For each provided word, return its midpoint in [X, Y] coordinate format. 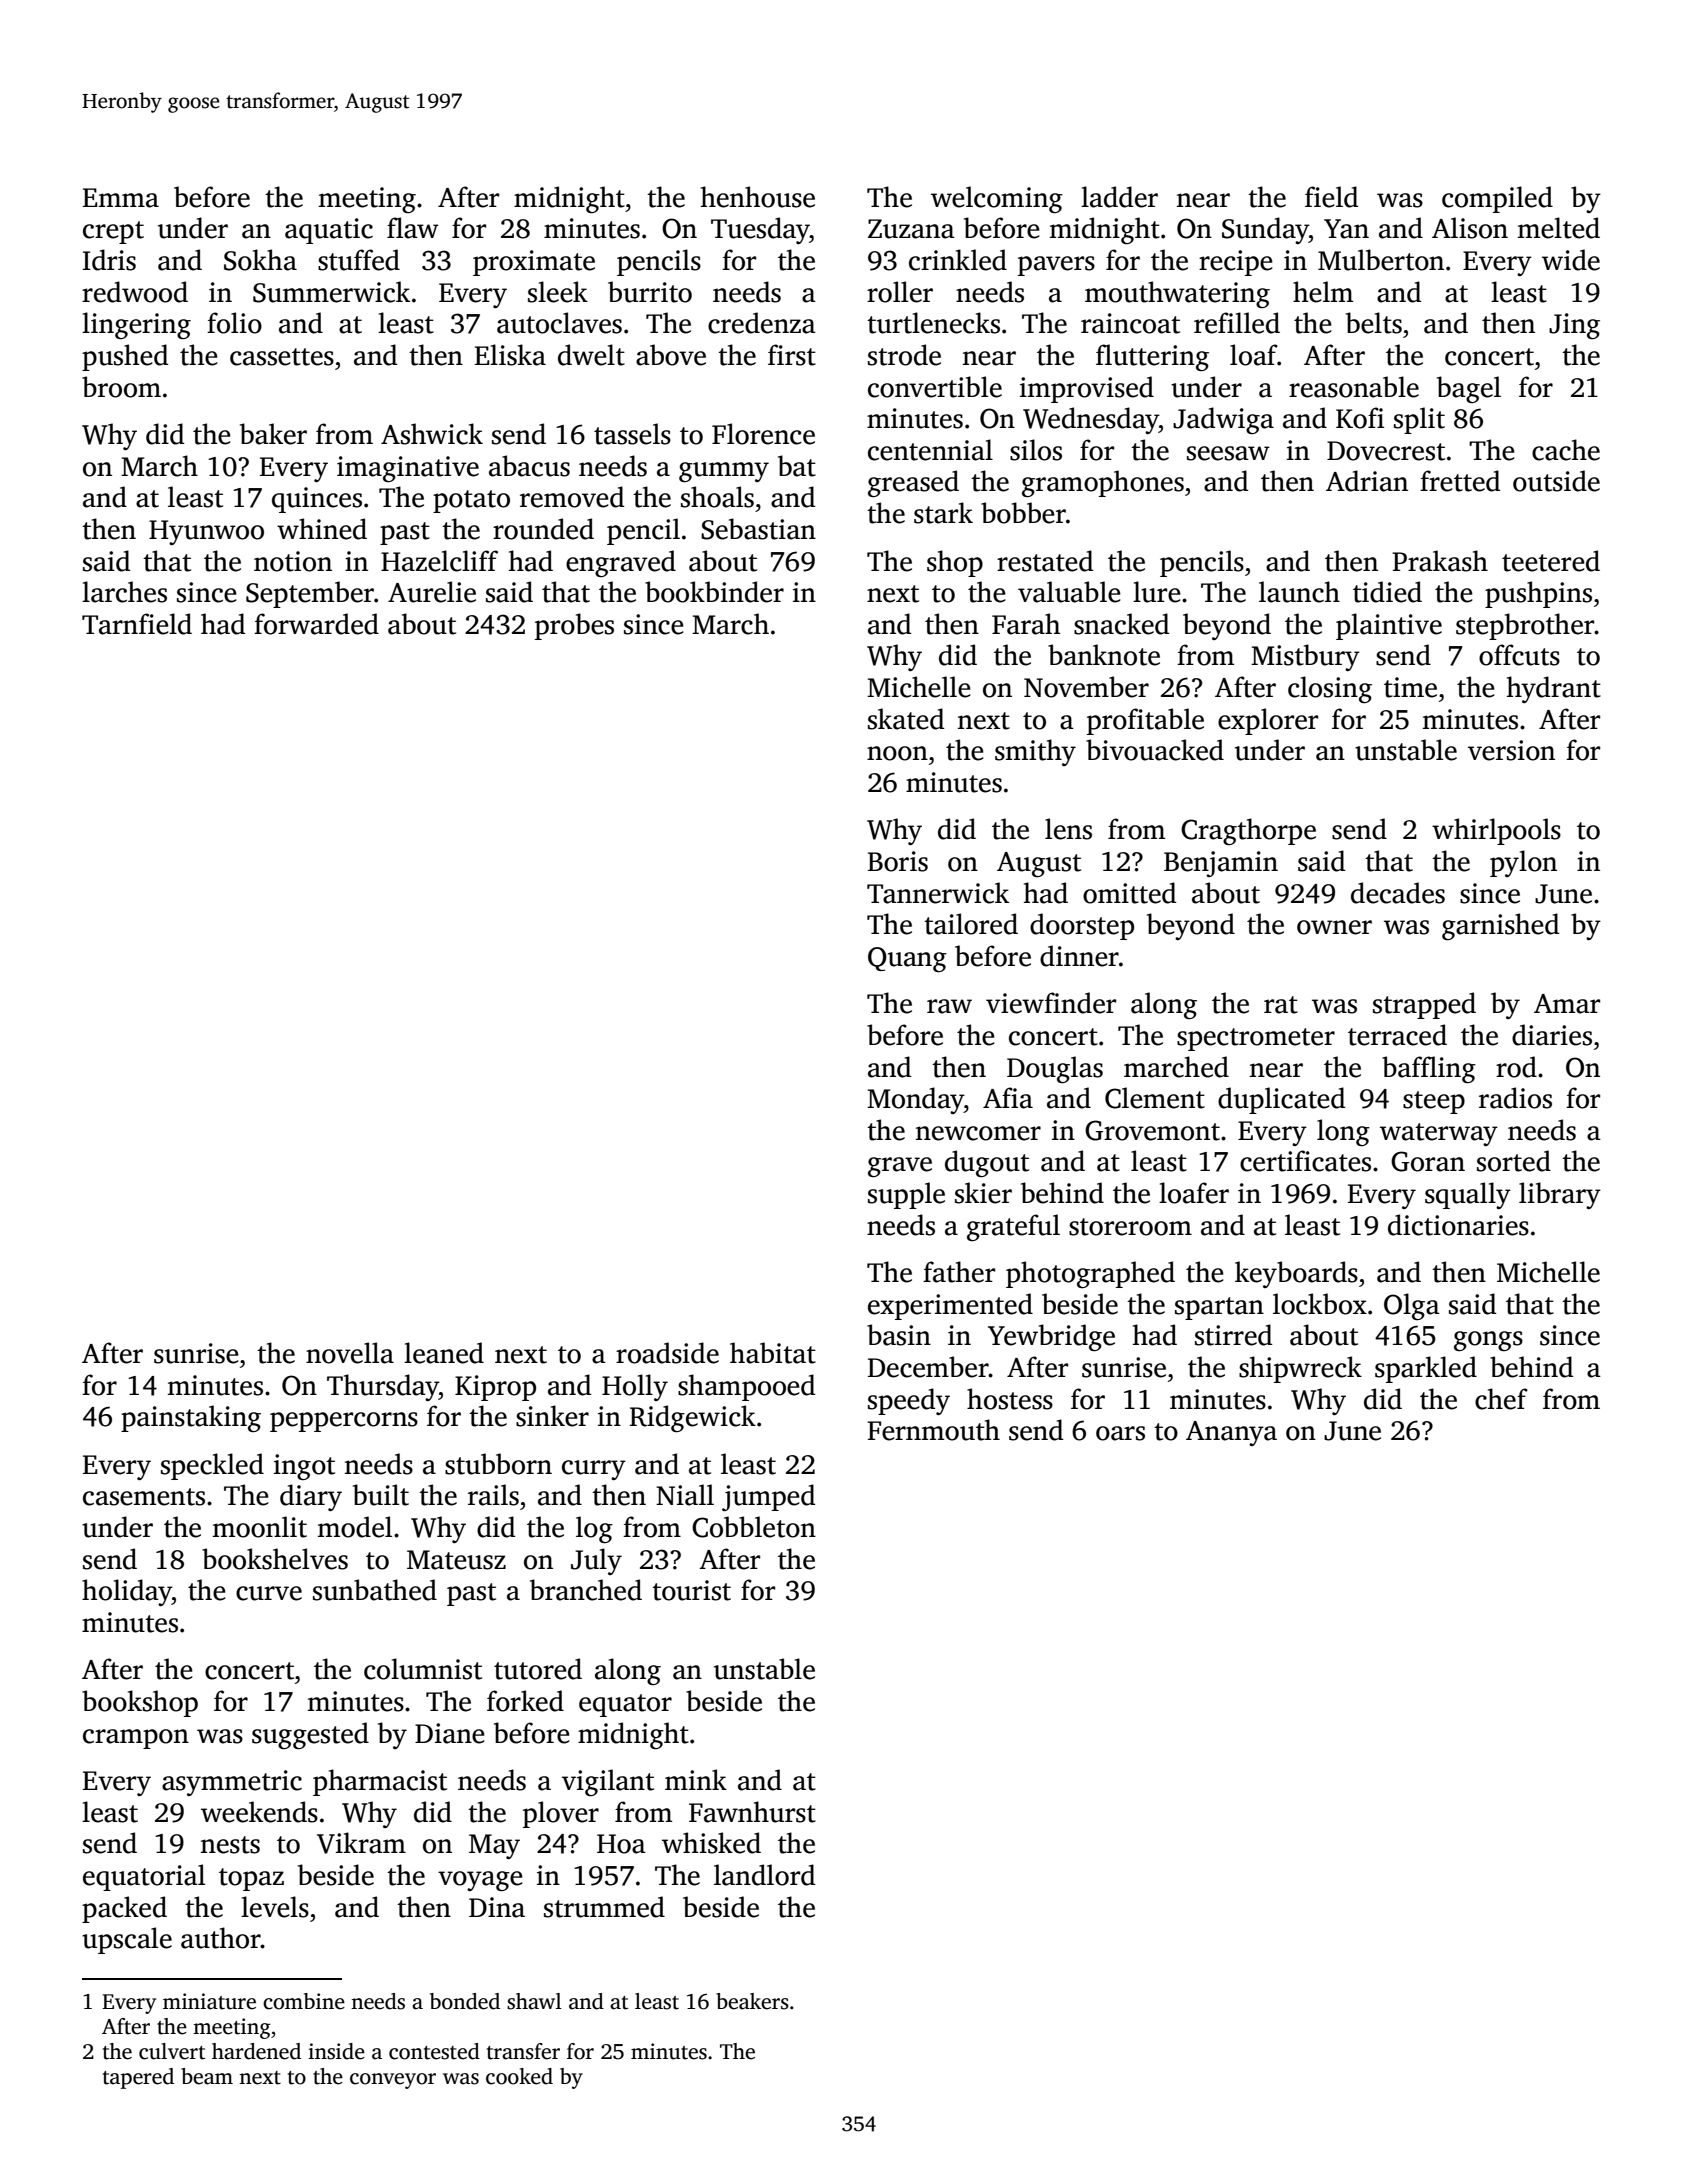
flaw [413, 228]
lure [1157, 592]
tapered [138, 2078]
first [792, 355]
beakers [752, 2001]
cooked [519, 2076]
